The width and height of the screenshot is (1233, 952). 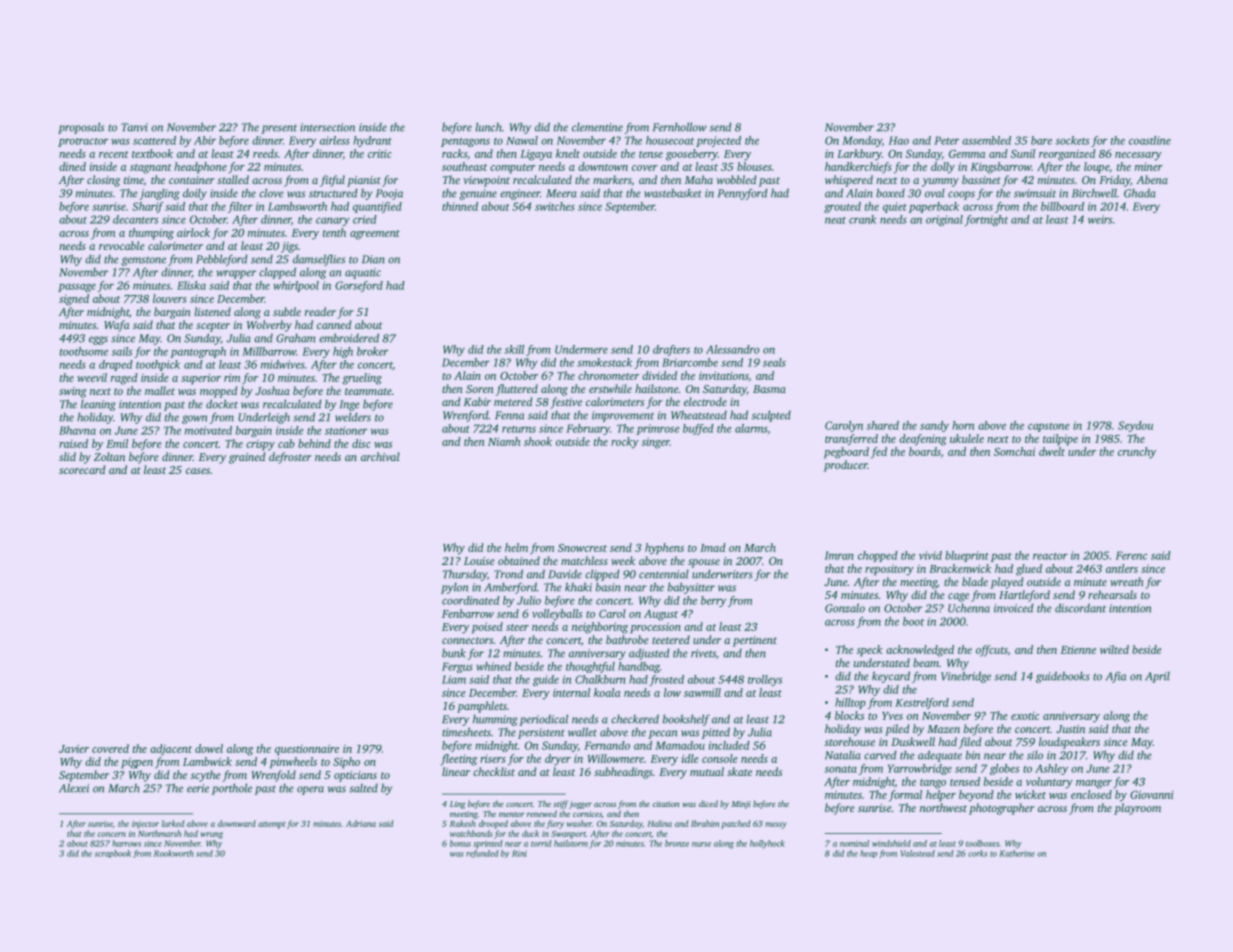 What do you see at coordinates (1100, 219) in the screenshot?
I see `weirs` at bounding box center [1100, 219].
